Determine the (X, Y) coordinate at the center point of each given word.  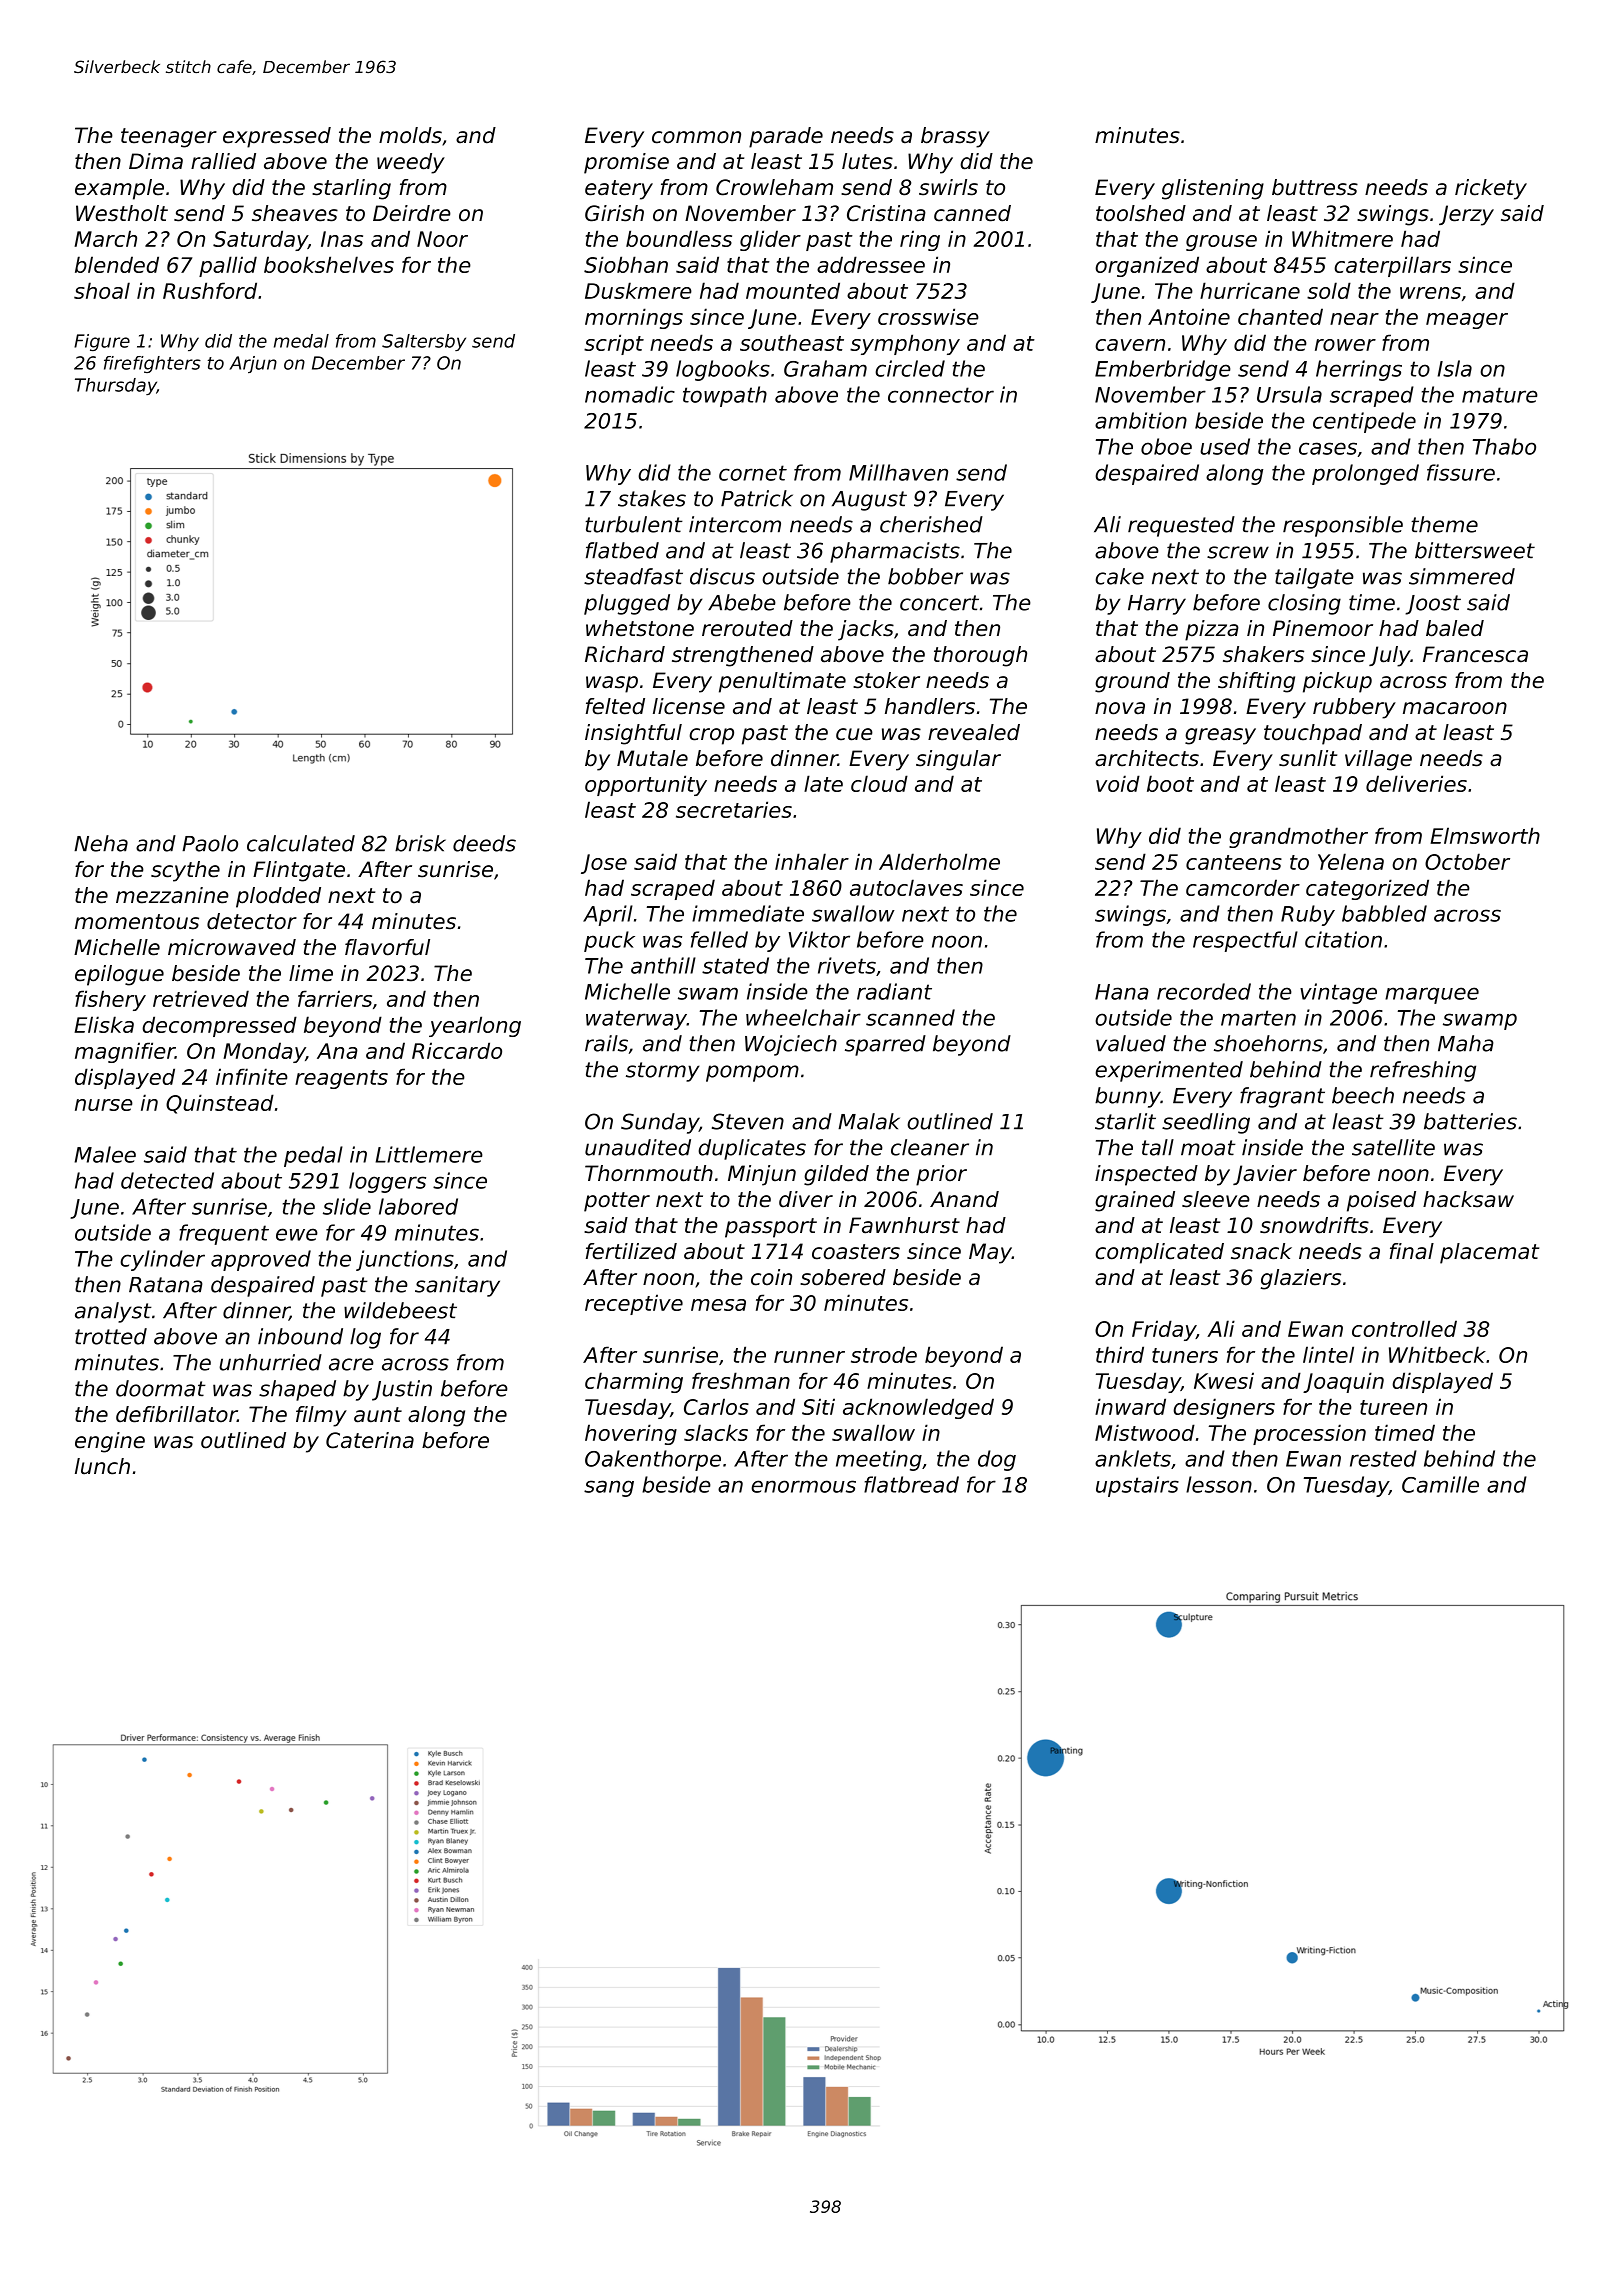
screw (1238, 552)
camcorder (1243, 887)
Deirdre (412, 213)
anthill (663, 965)
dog (997, 1460)
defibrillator (176, 1414)
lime (311, 973)
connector (941, 395)
